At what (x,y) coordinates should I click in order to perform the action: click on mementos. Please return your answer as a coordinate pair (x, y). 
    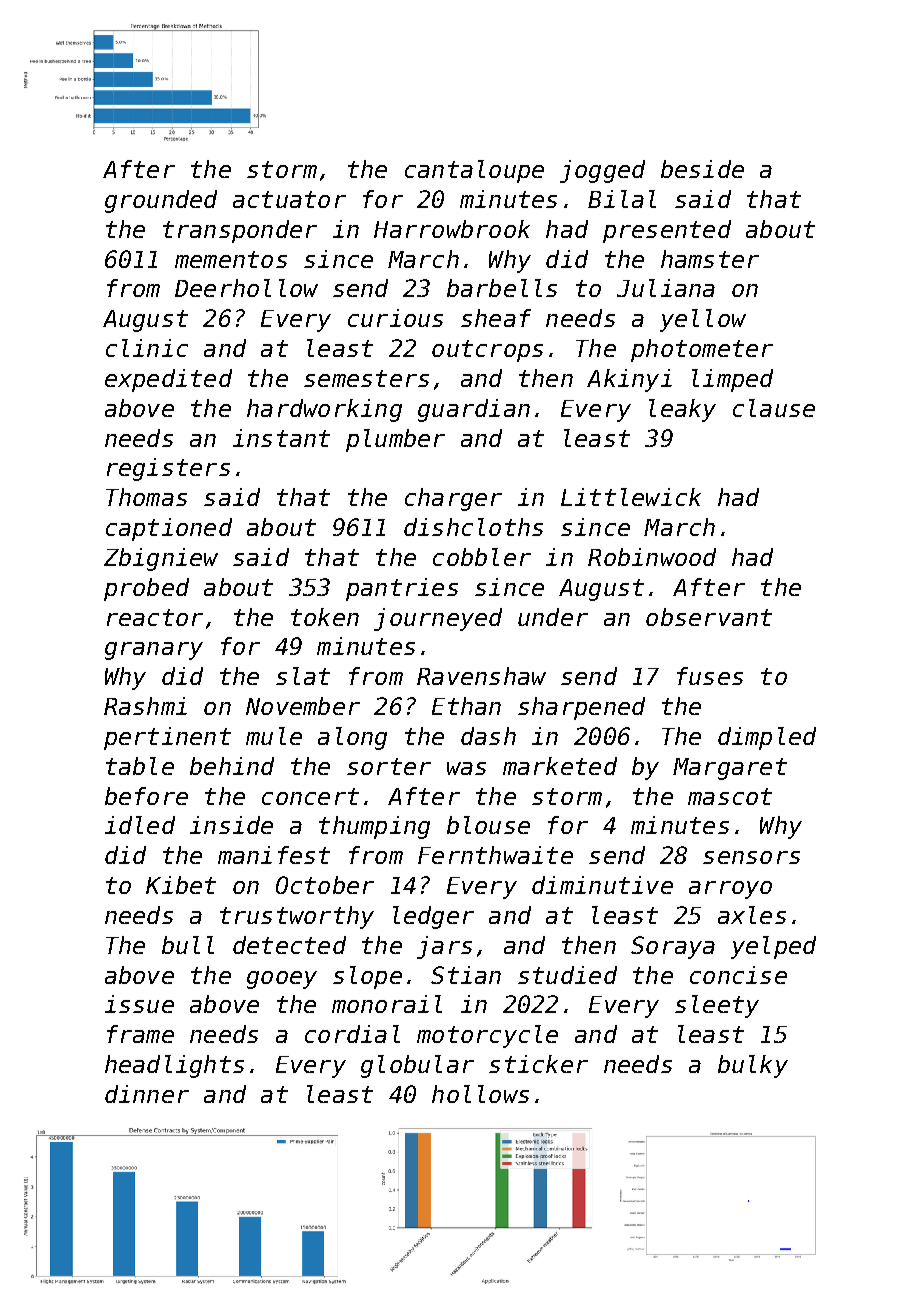
    Looking at the image, I should click on (231, 259).
